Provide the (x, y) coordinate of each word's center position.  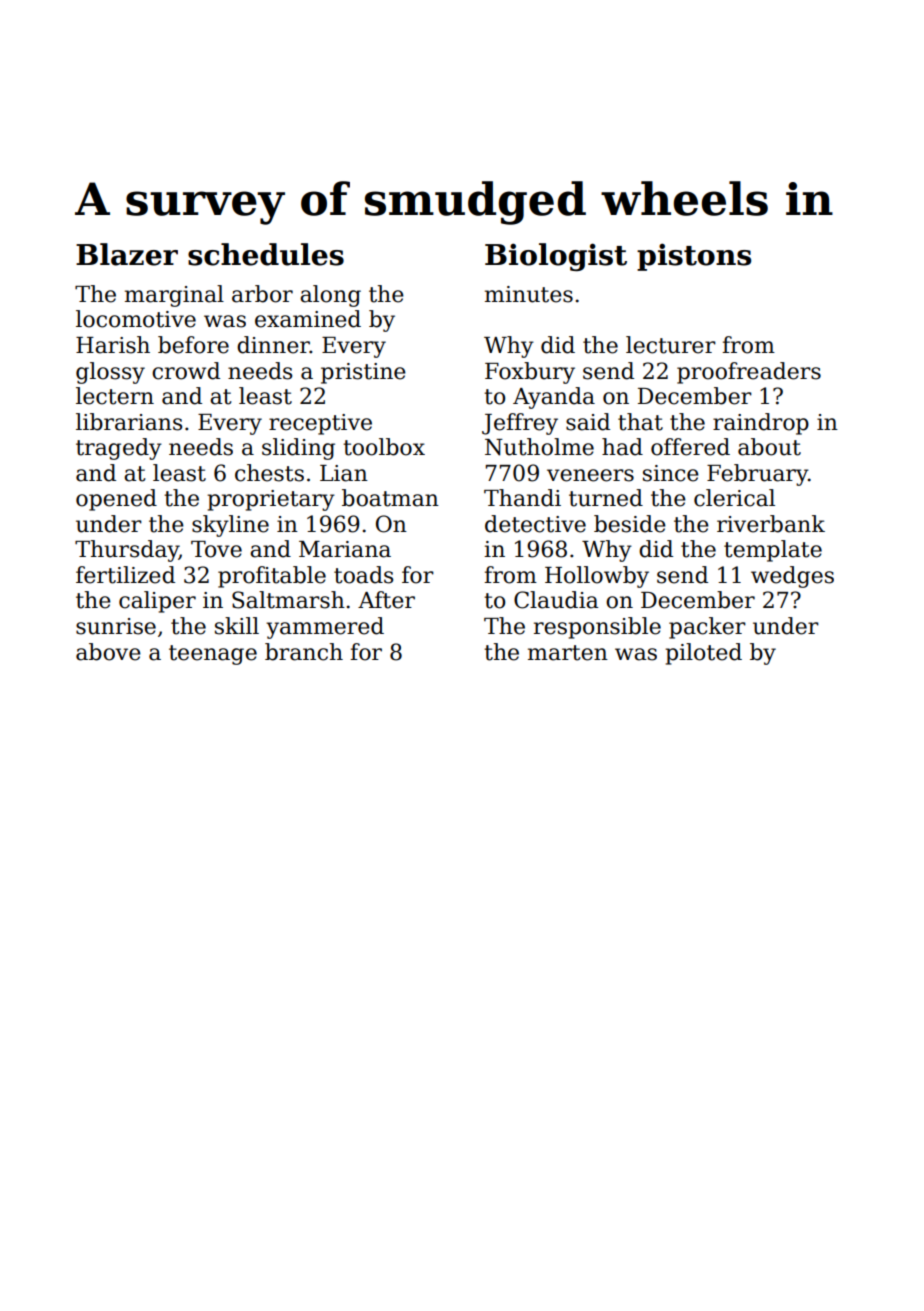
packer (707, 628)
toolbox (384, 447)
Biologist (556, 257)
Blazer (127, 254)
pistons (694, 257)
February (757, 475)
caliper (157, 602)
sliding (298, 449)
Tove (216, 549)
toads (363, 575)
